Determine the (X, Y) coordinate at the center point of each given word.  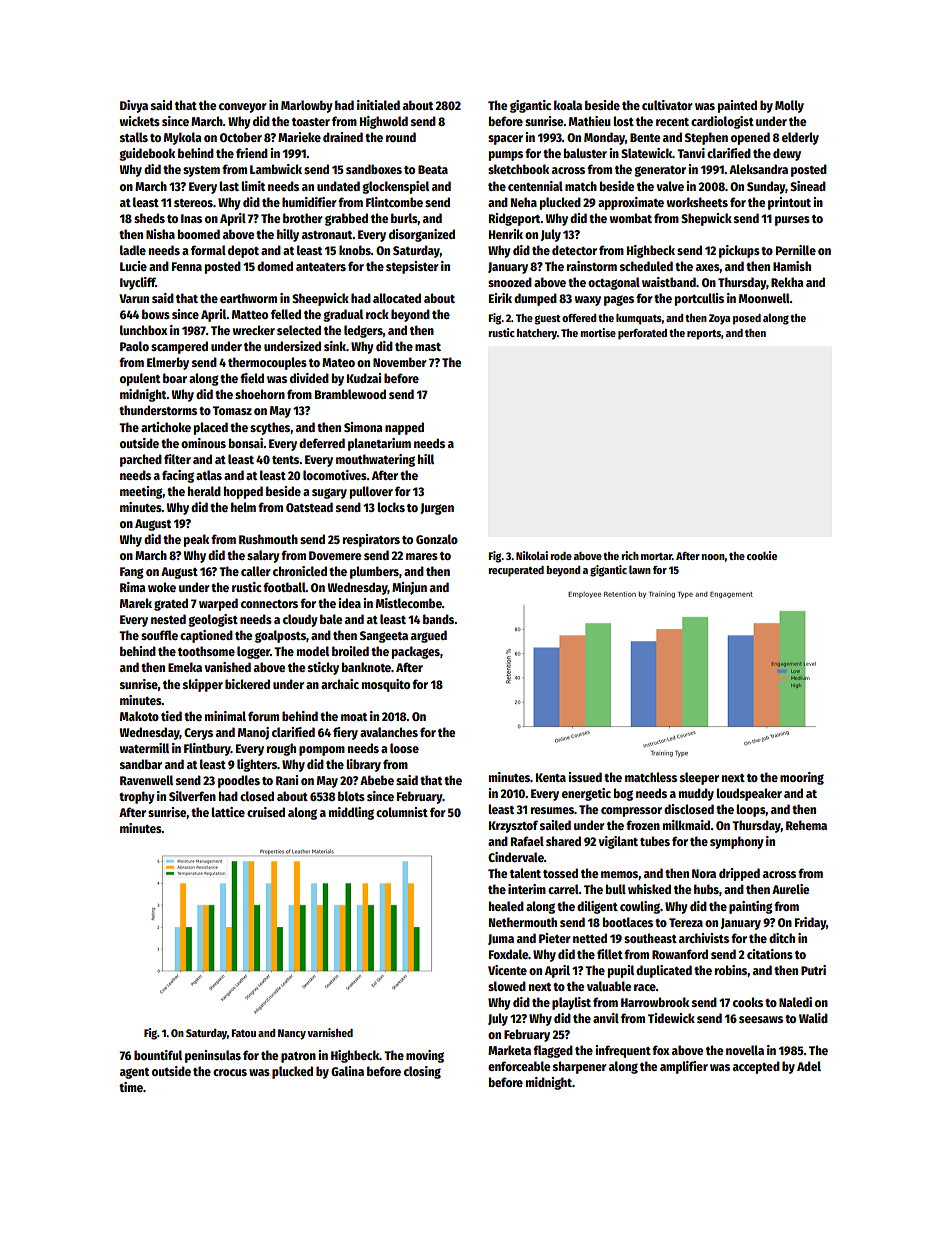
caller (256, 571)
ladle (133, 250)
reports (704, 335)
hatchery (537, 334)
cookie (762, 555)
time (131, 1087)
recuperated (516, 571)
